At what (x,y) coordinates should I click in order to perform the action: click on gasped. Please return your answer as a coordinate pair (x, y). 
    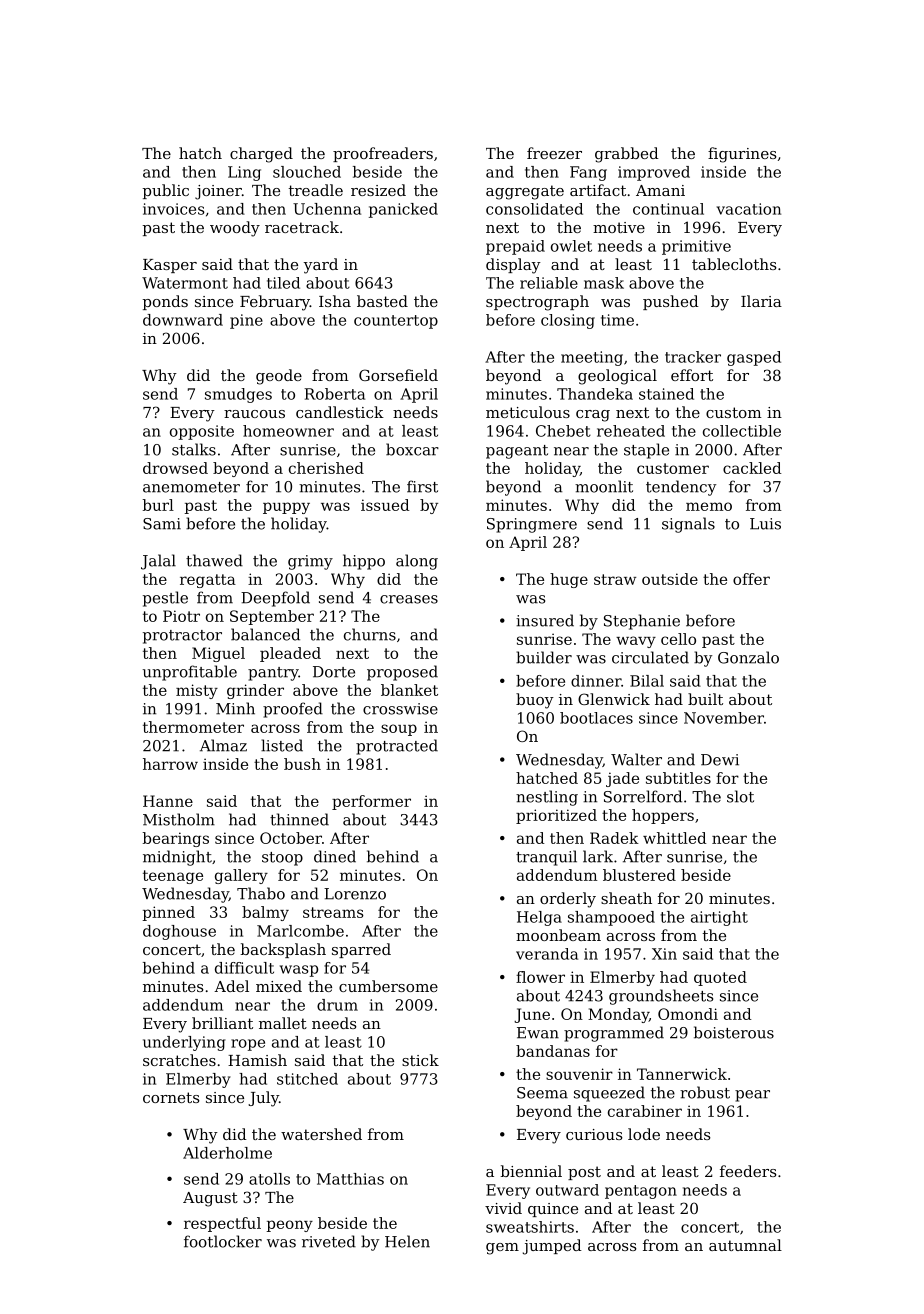
    Looking at the image, I should click on (754, 358).
